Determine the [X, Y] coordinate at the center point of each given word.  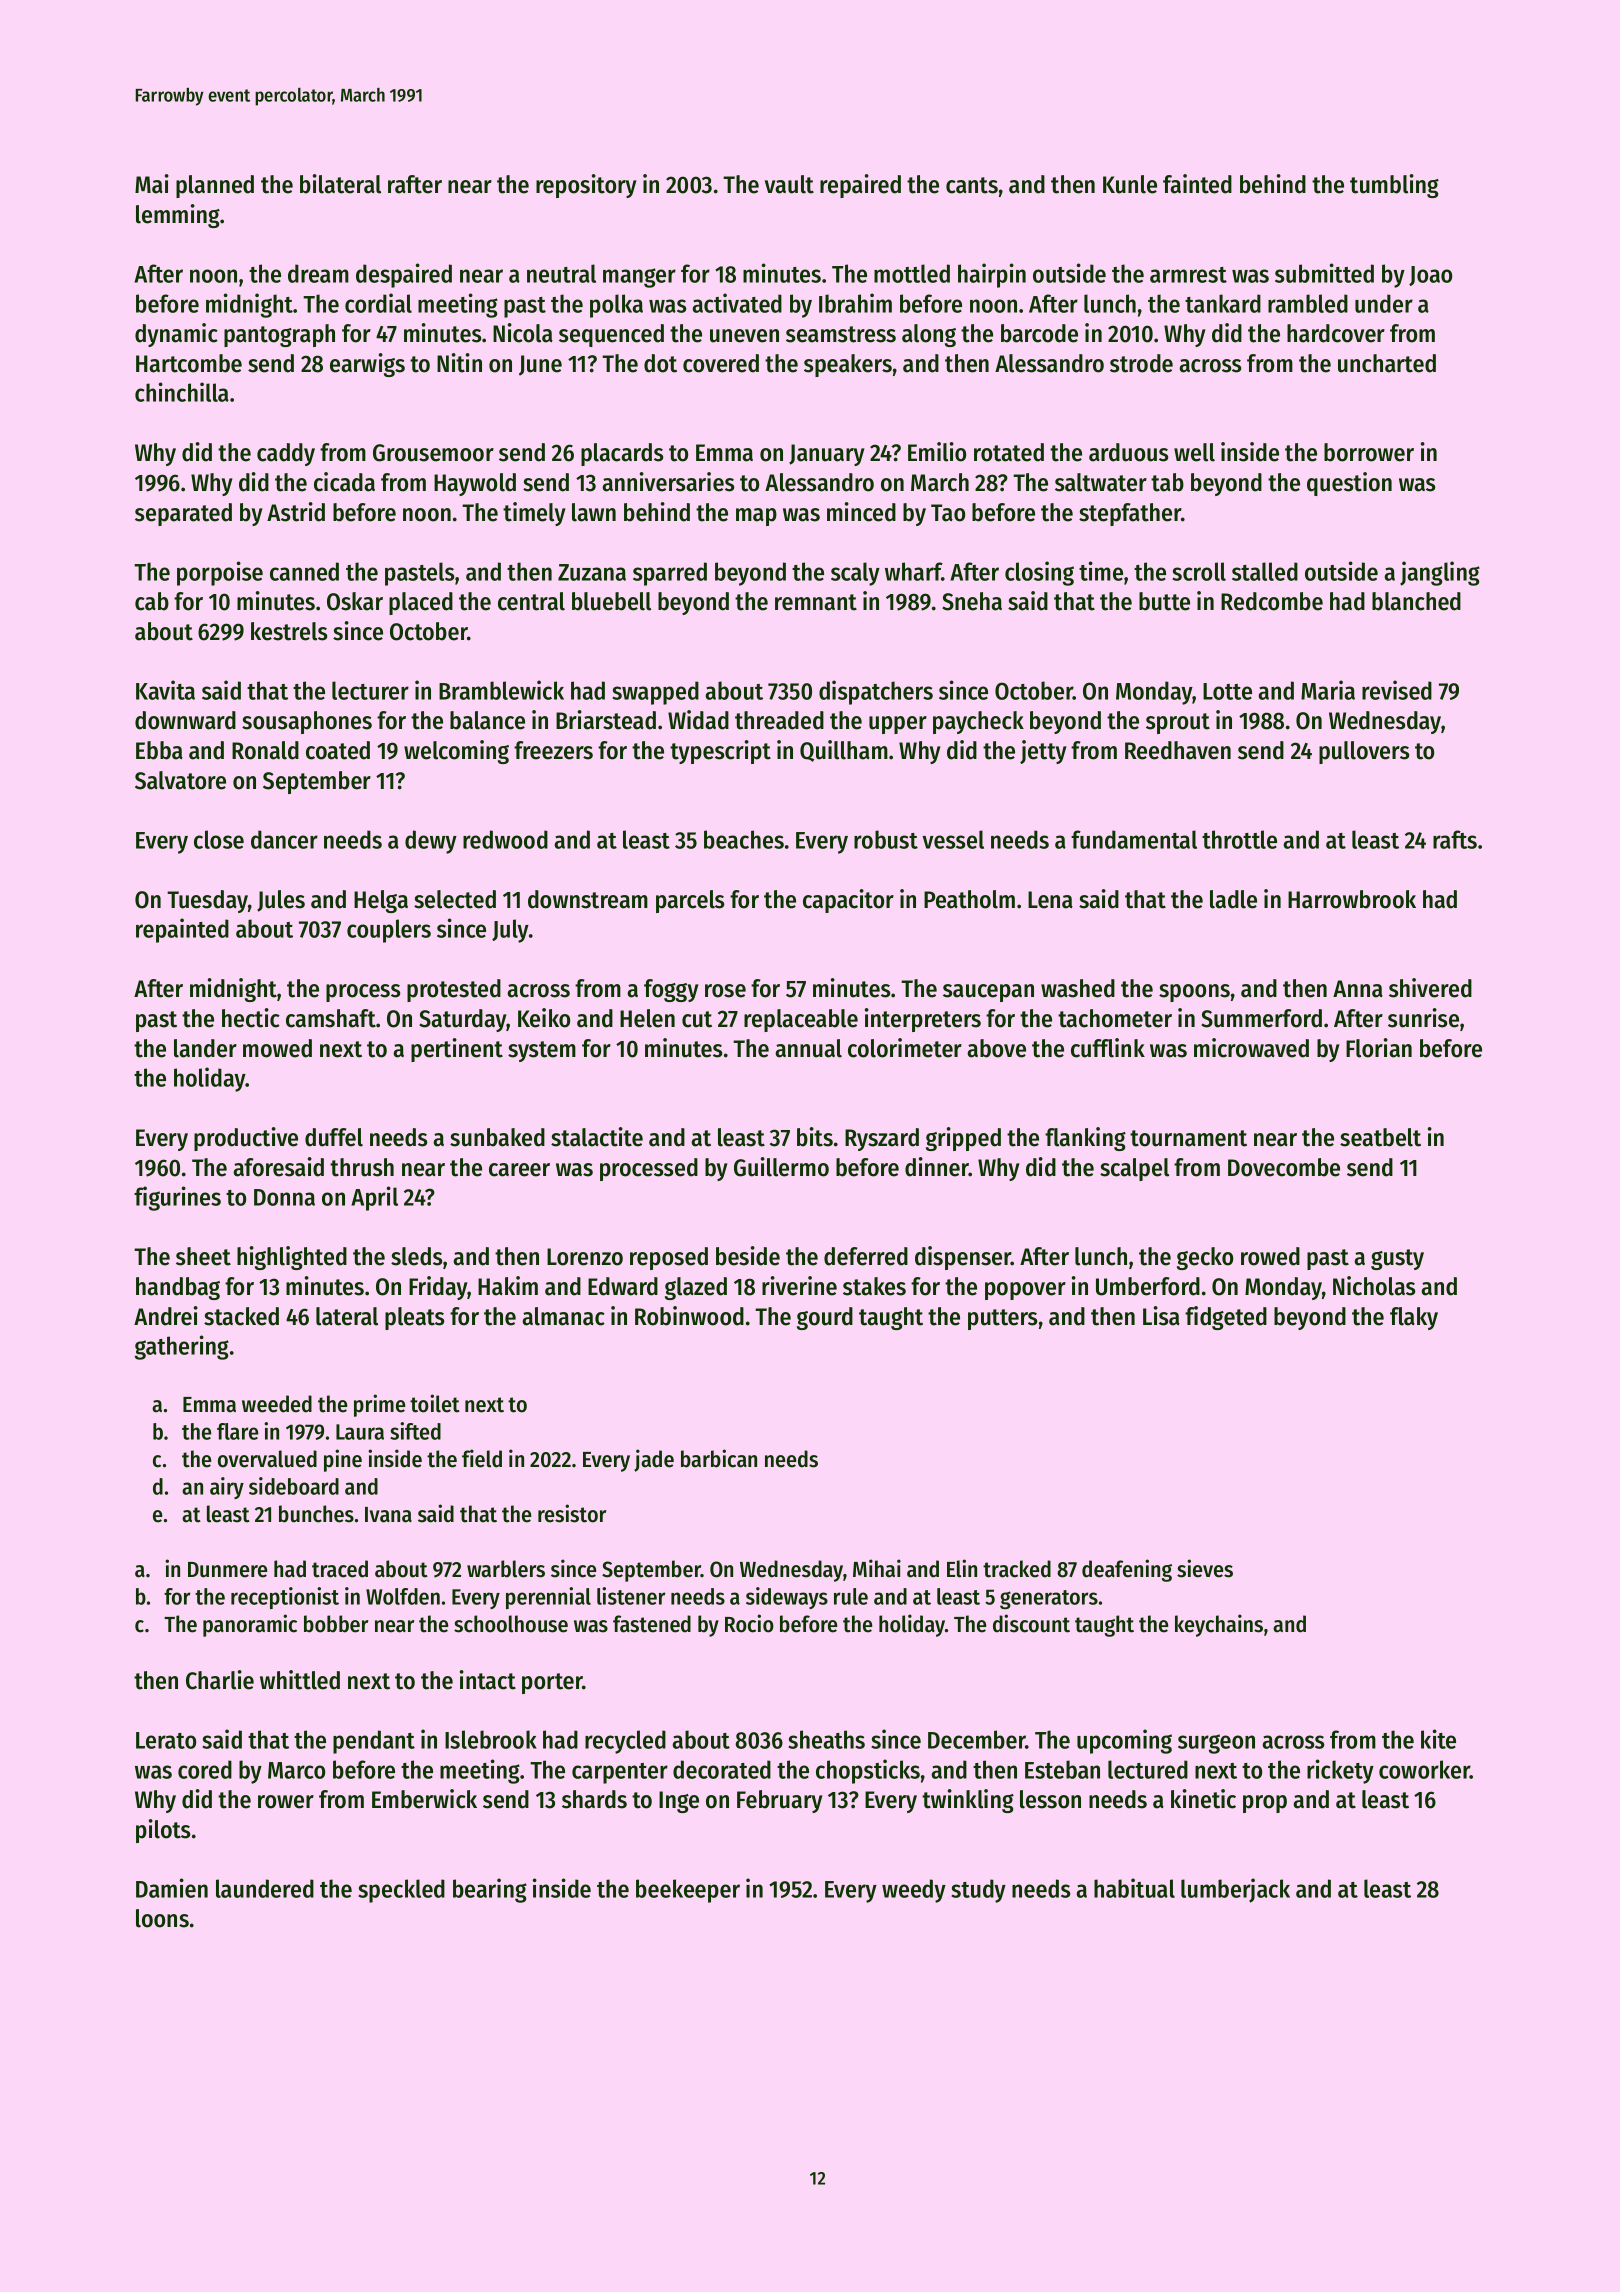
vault [789, 184]
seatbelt [1380, 1137]
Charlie [220, 1680]
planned [215, 186]
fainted [1197, 184]
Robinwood [689, 1316]
